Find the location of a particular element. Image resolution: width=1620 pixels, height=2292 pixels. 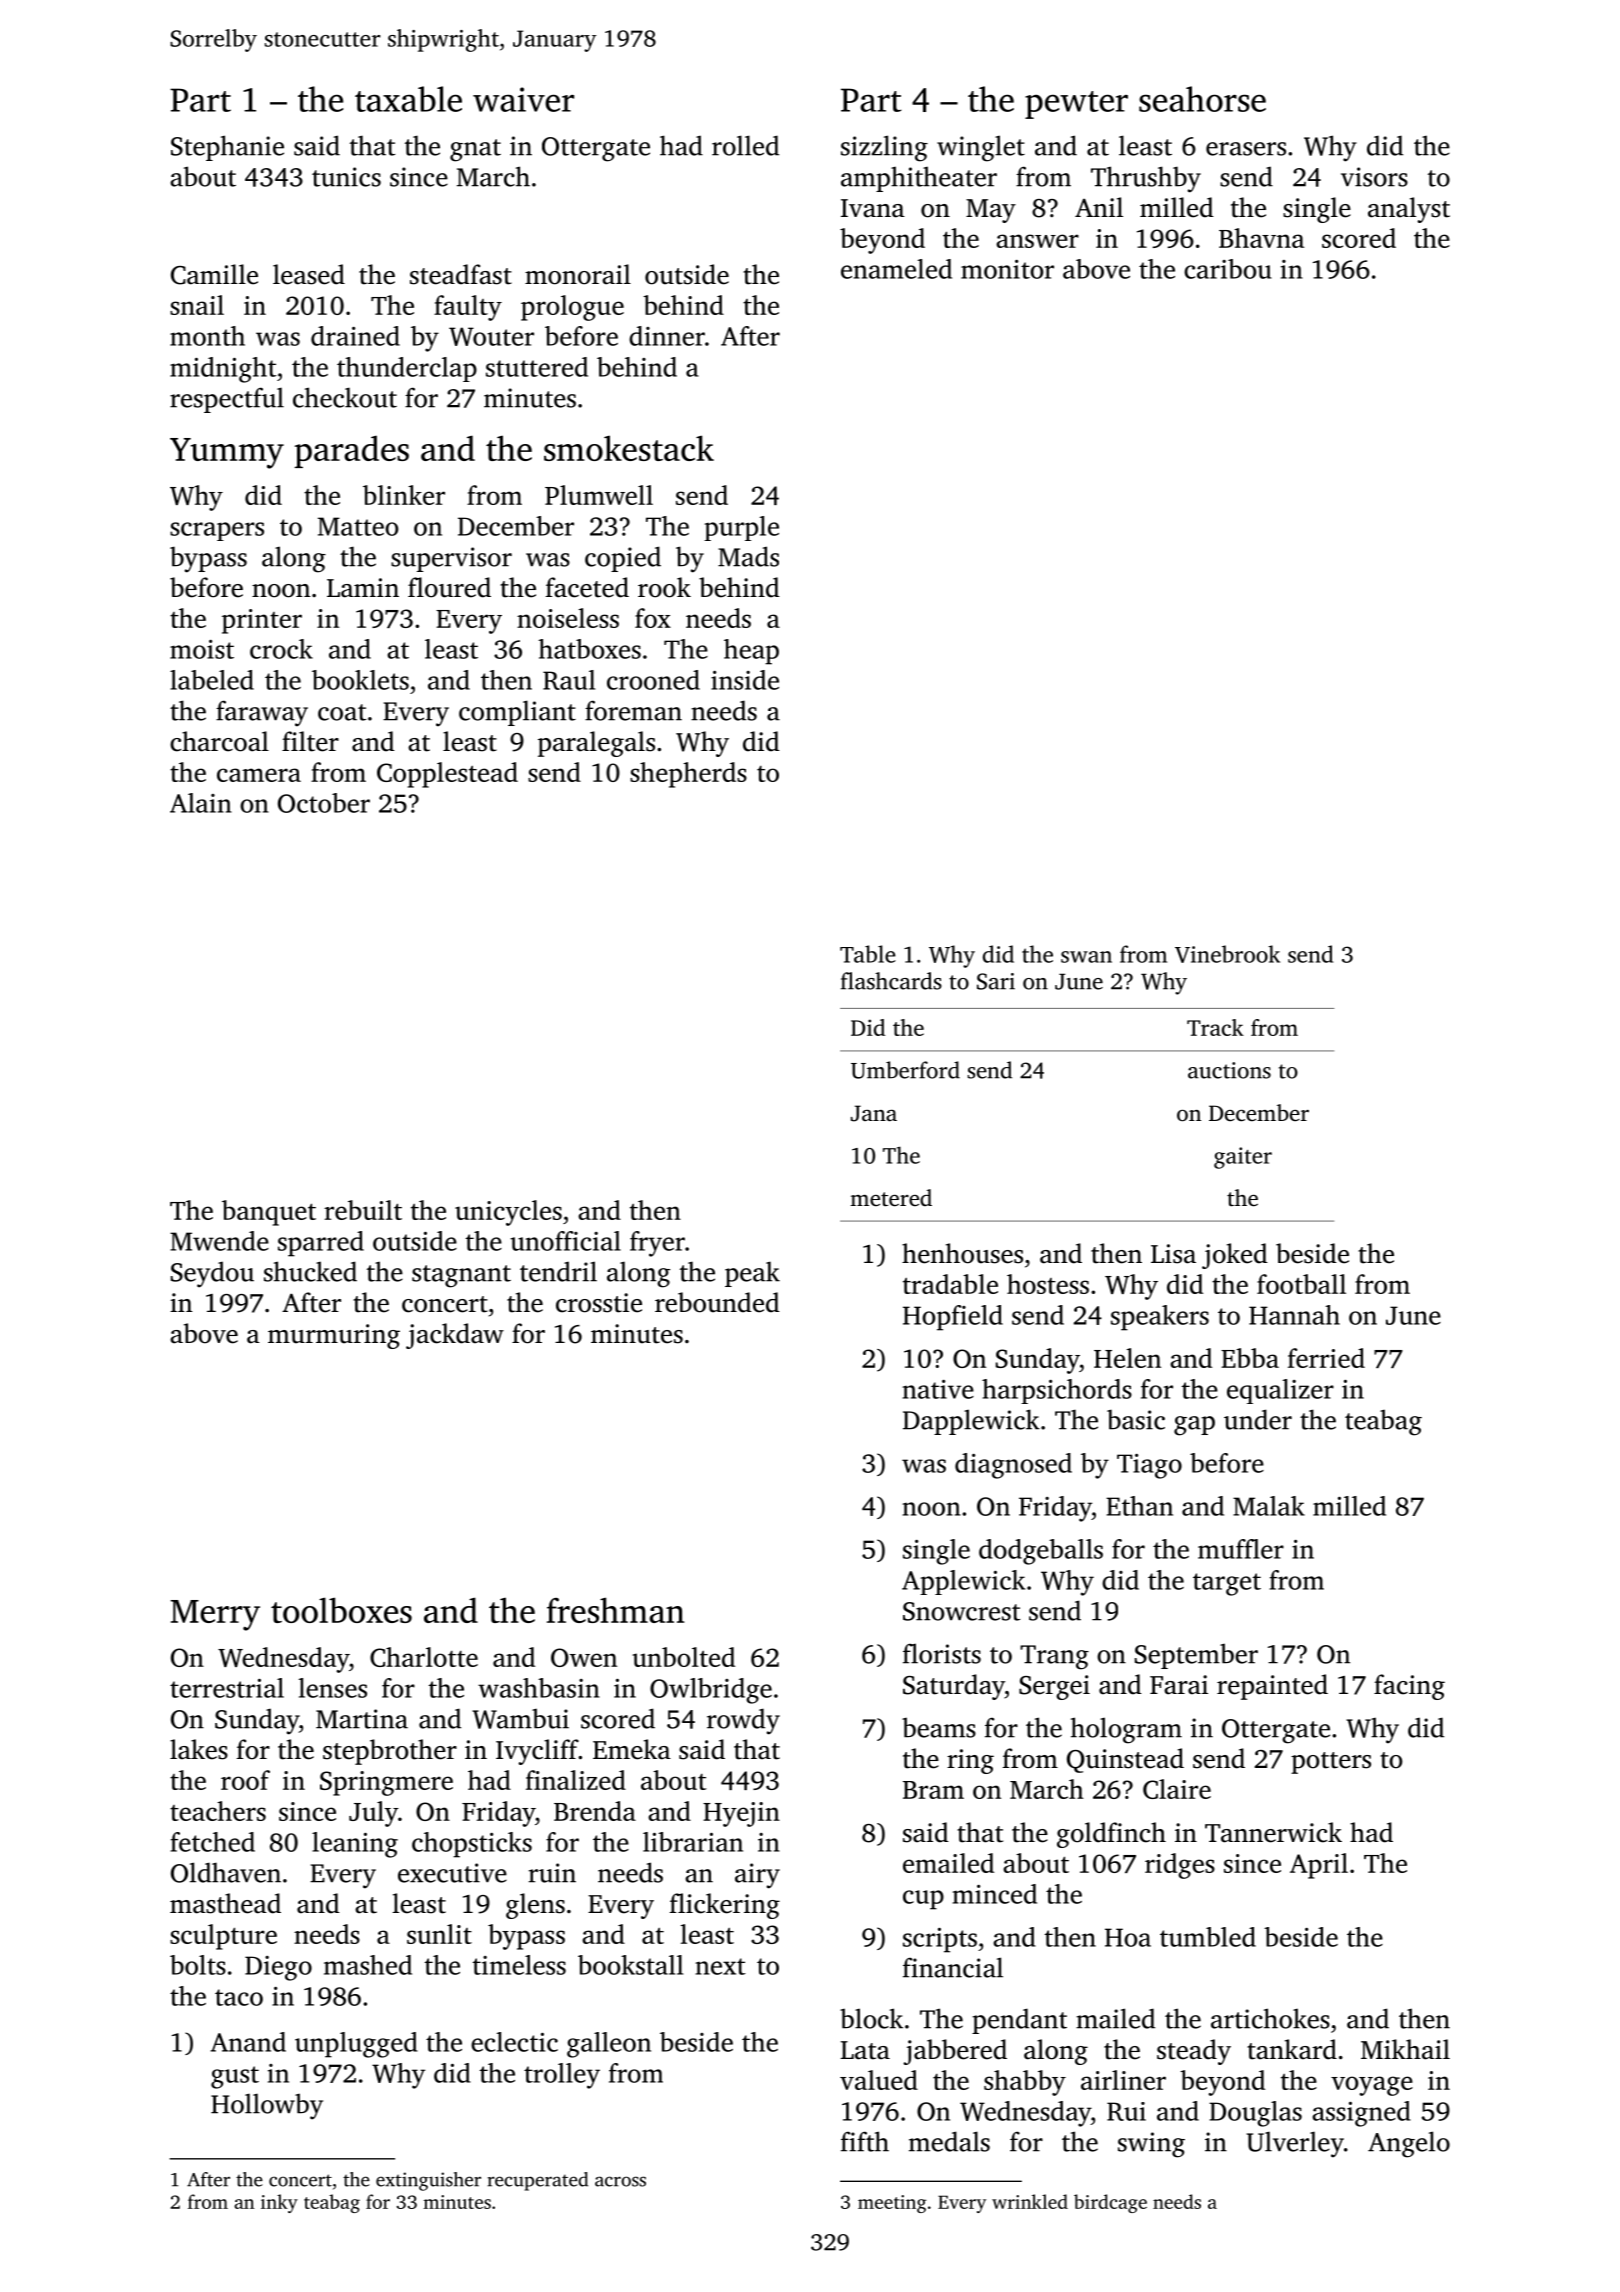

rebounded is located at coordinates (717, 1302).
